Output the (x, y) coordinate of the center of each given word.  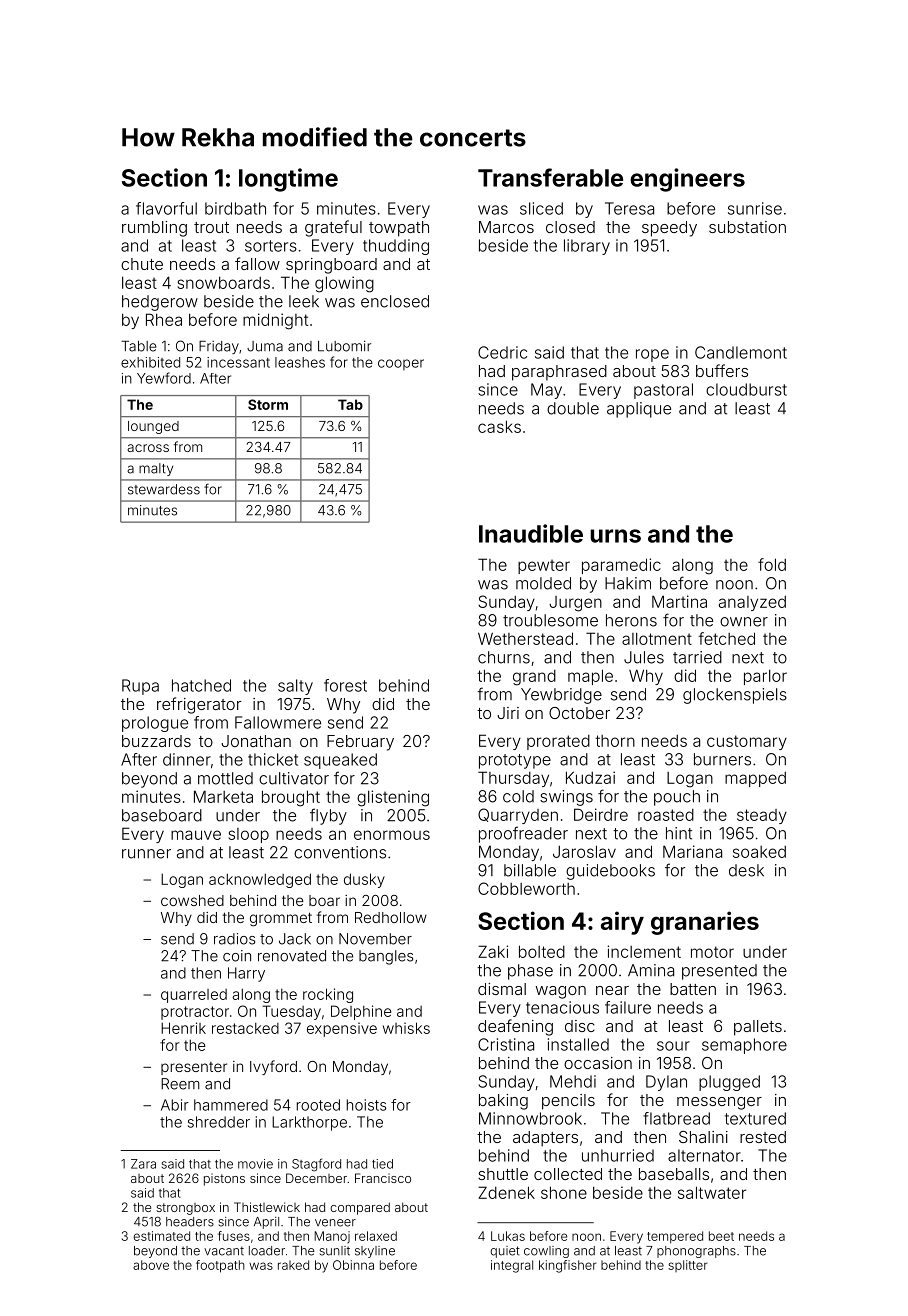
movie (255, 1164)
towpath (399, 229)
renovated (292, 956)
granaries (705, 923)
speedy (669, 229)
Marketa (223, 796)
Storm (268, 404)
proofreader (523, 834)
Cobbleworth (526, 888)
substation (747, 227)
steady (762, 816)
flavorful (166, 208)
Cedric (502, 352)
